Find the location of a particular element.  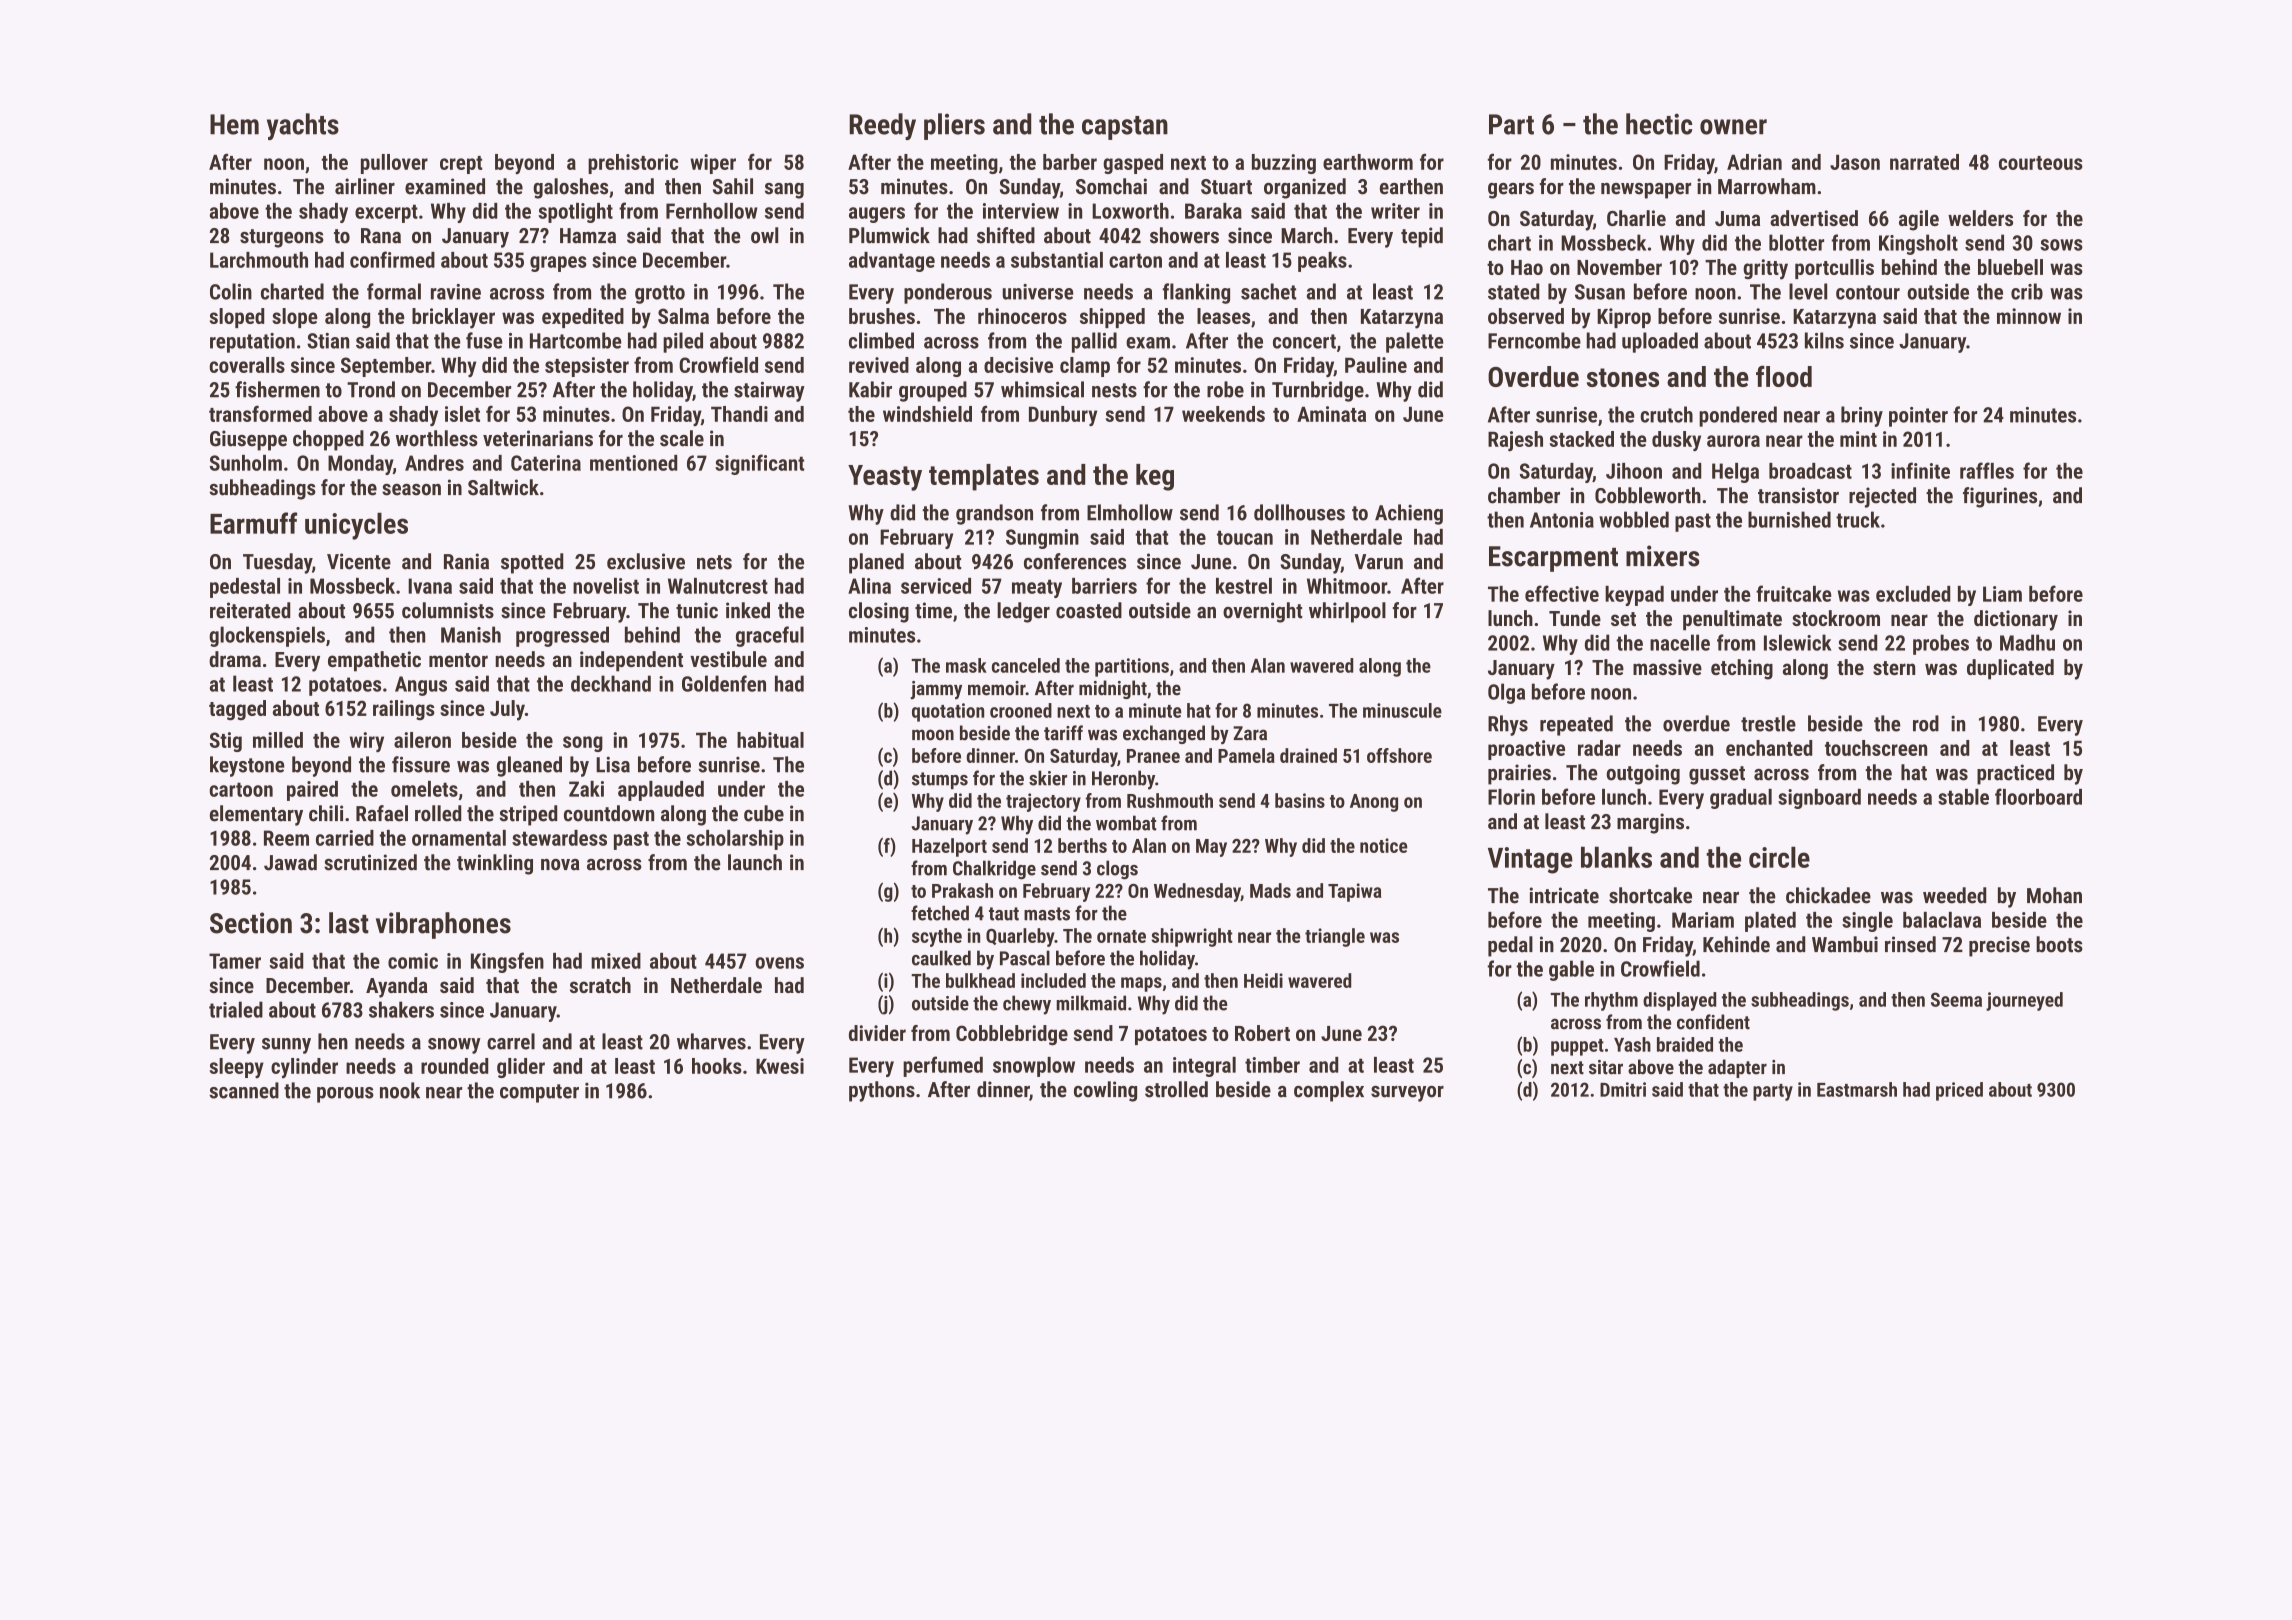

Heronby is located at coordinates (1123, 780).
